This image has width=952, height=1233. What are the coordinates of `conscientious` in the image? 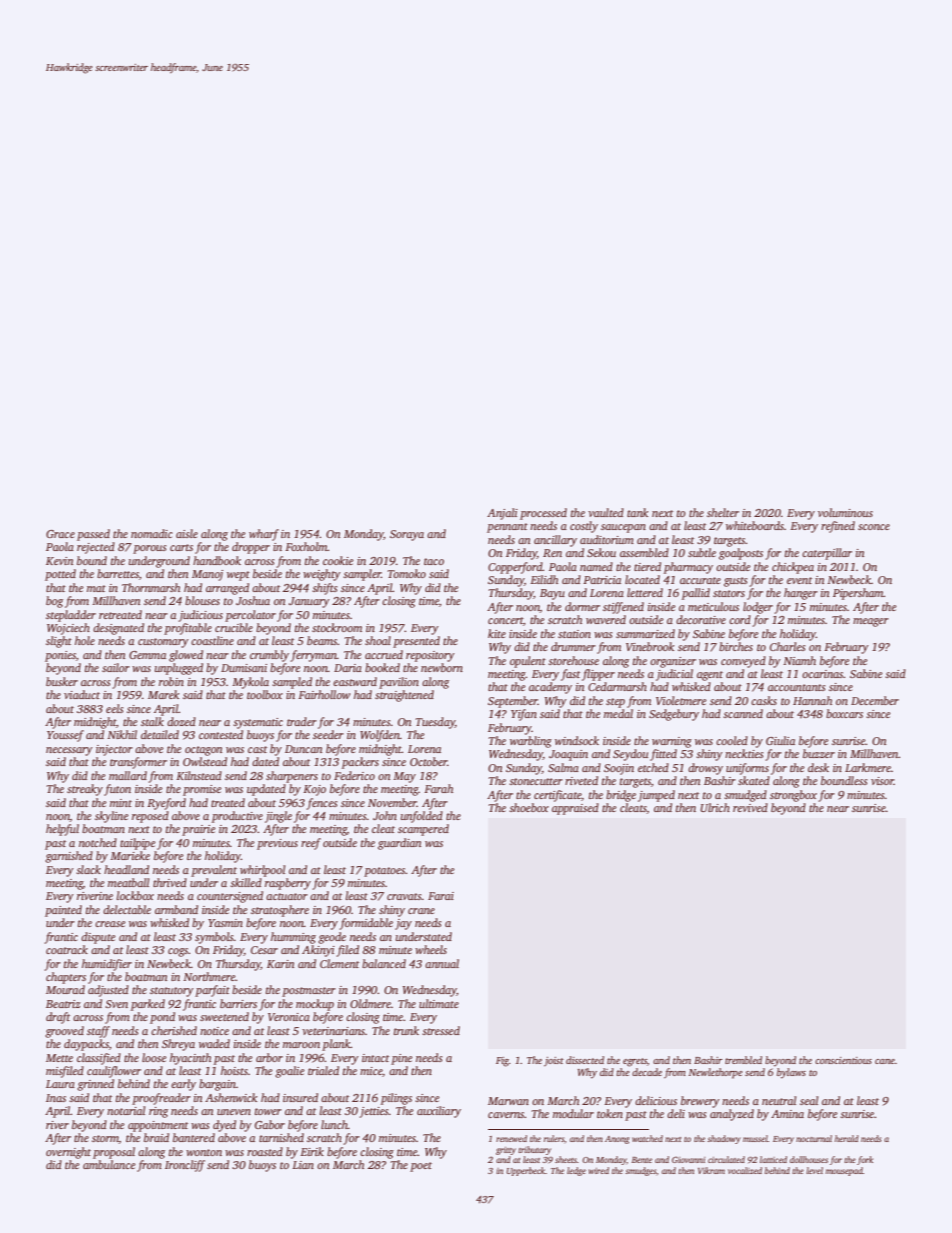 It's located at (843, 1060).
